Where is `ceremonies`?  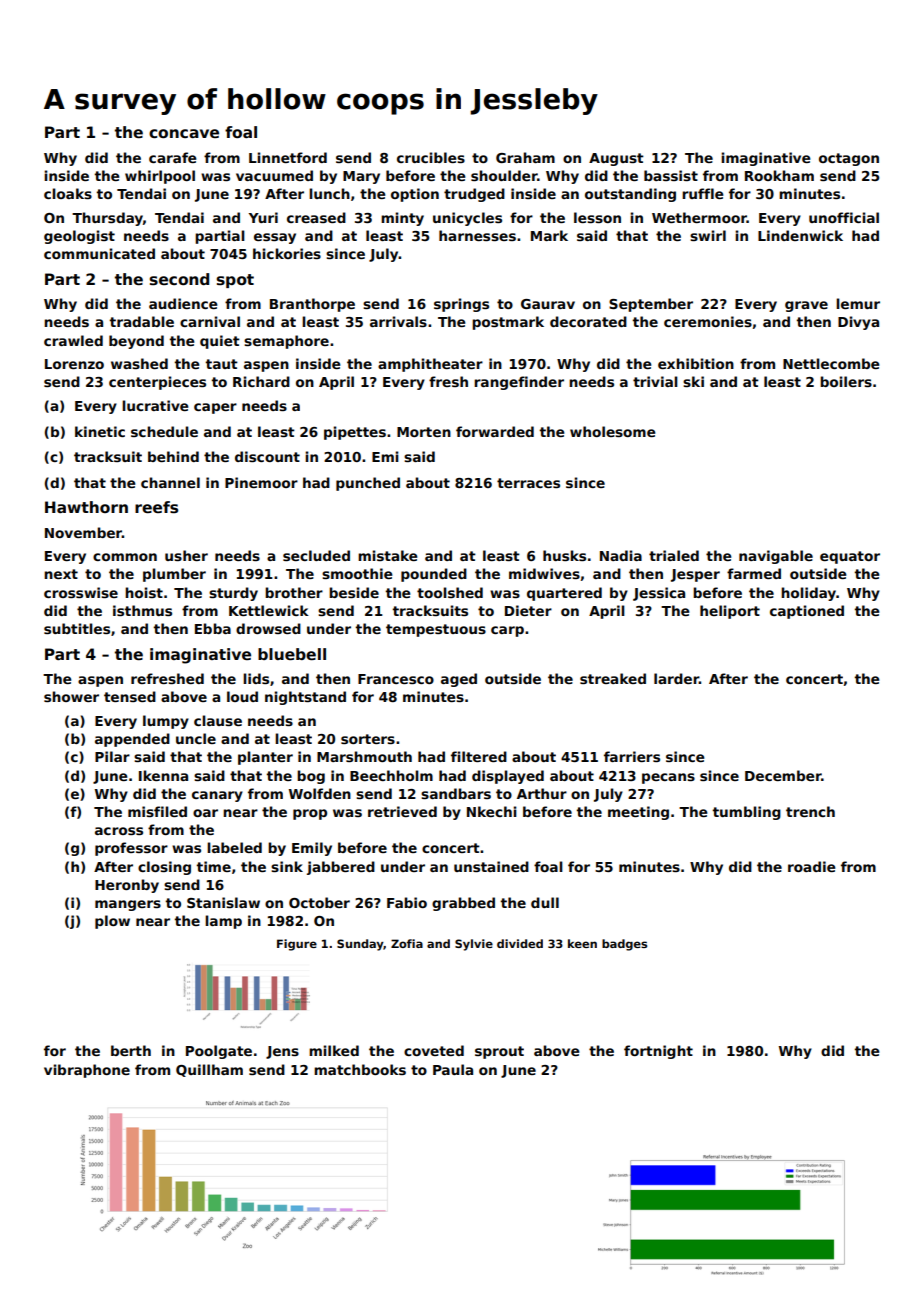 ceremonies is located at coordinates (708, 321).
